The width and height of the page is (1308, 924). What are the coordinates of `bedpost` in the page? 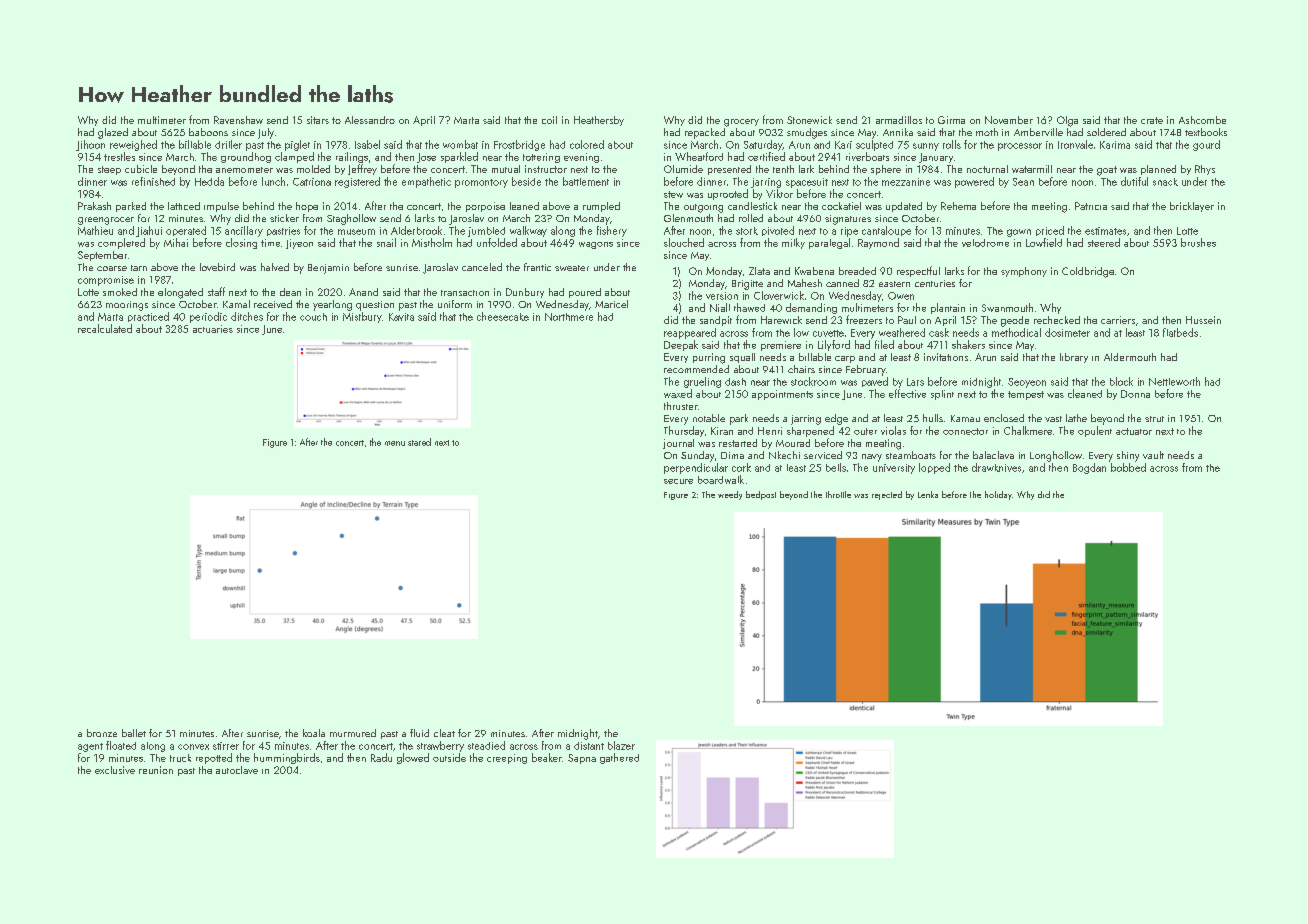 It's located at (761, 495).
